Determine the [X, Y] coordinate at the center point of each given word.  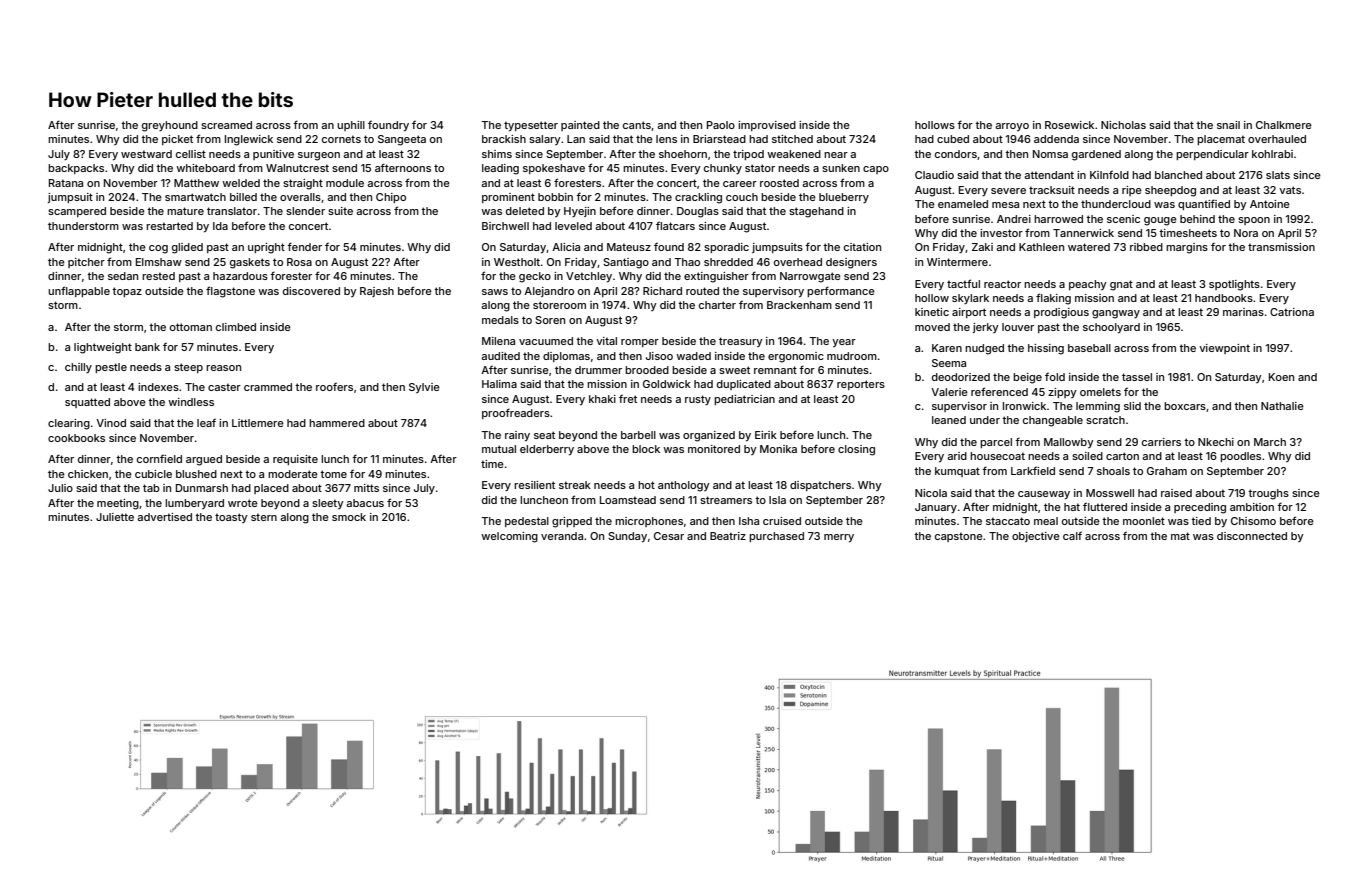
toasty [231, 518]
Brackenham [799, 305]
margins [1187, 248]
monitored [714, 449]
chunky [723, 169]
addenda [1056, 139]
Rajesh [377, 292]
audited [500, 356]
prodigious [1061, 313]
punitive [273, 155]
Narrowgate [810, 277]
